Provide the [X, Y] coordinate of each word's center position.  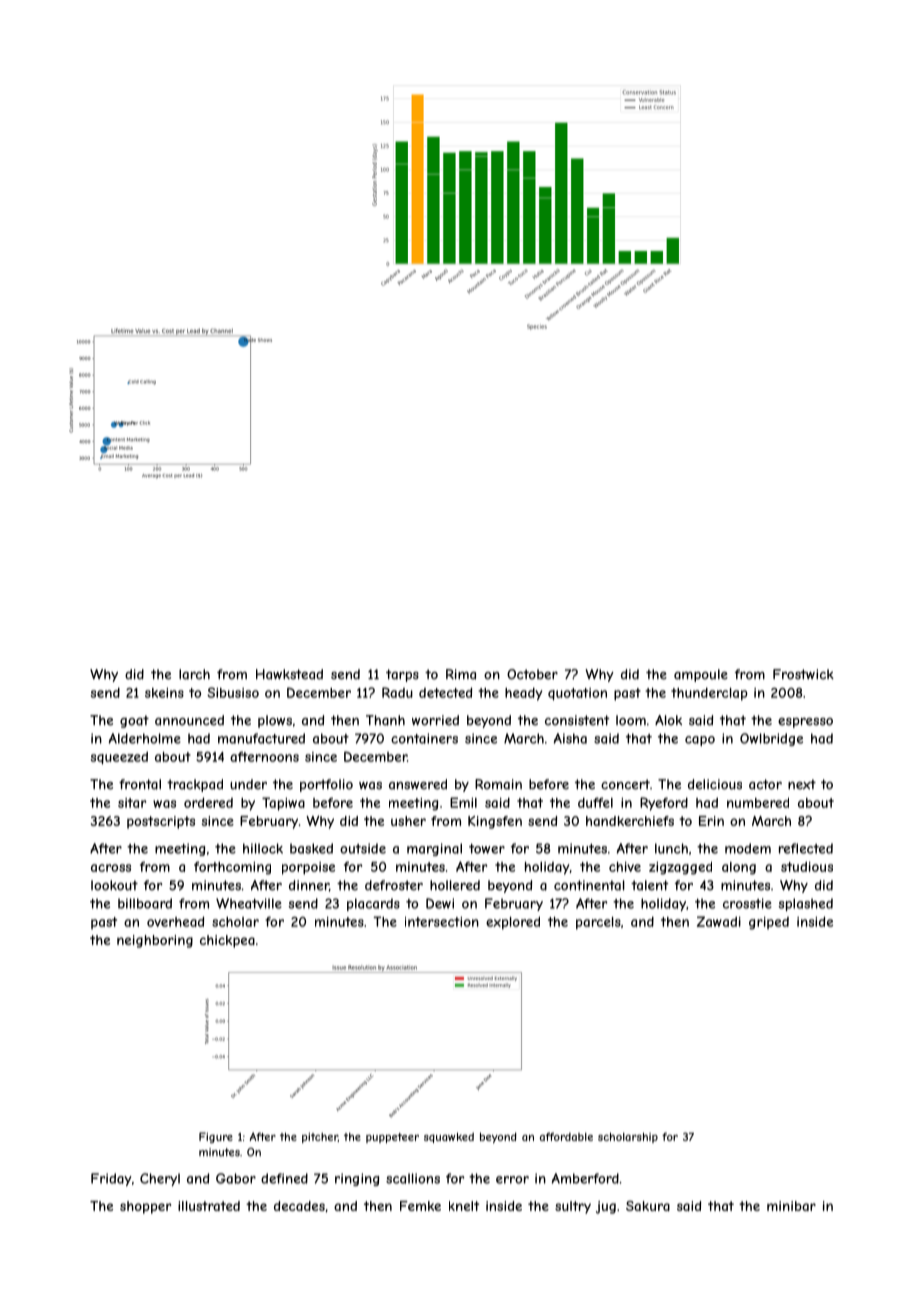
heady [523, 694]
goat [134, 721]
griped [769, 923]
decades [299, 1206]
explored [513, 923]
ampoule [701, 675]
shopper [145, 1207]
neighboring [155, 941]
